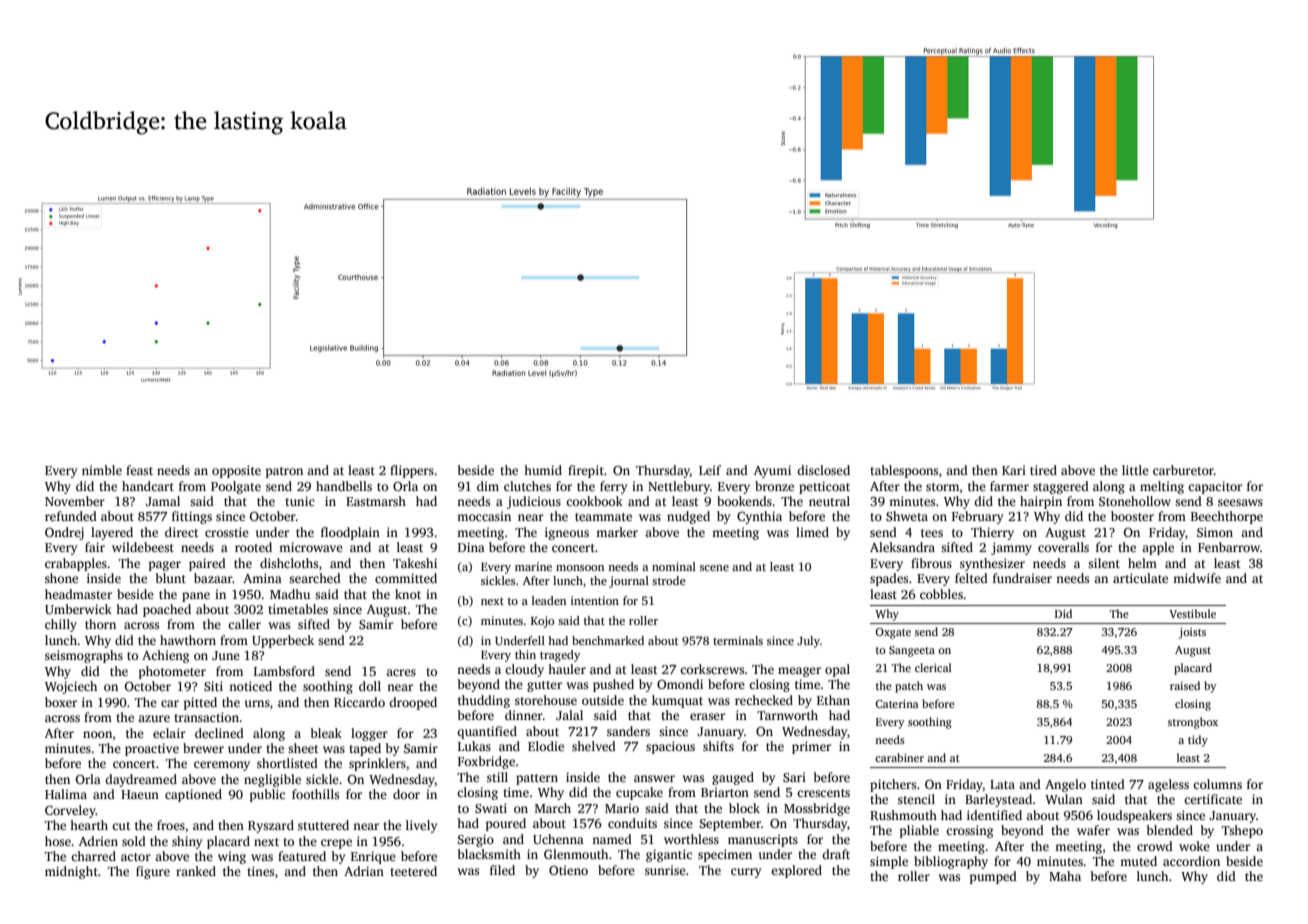 Image resolution: width=1308 pixels, height=924 pixels. I want to click on patron, so click(284, 472).
